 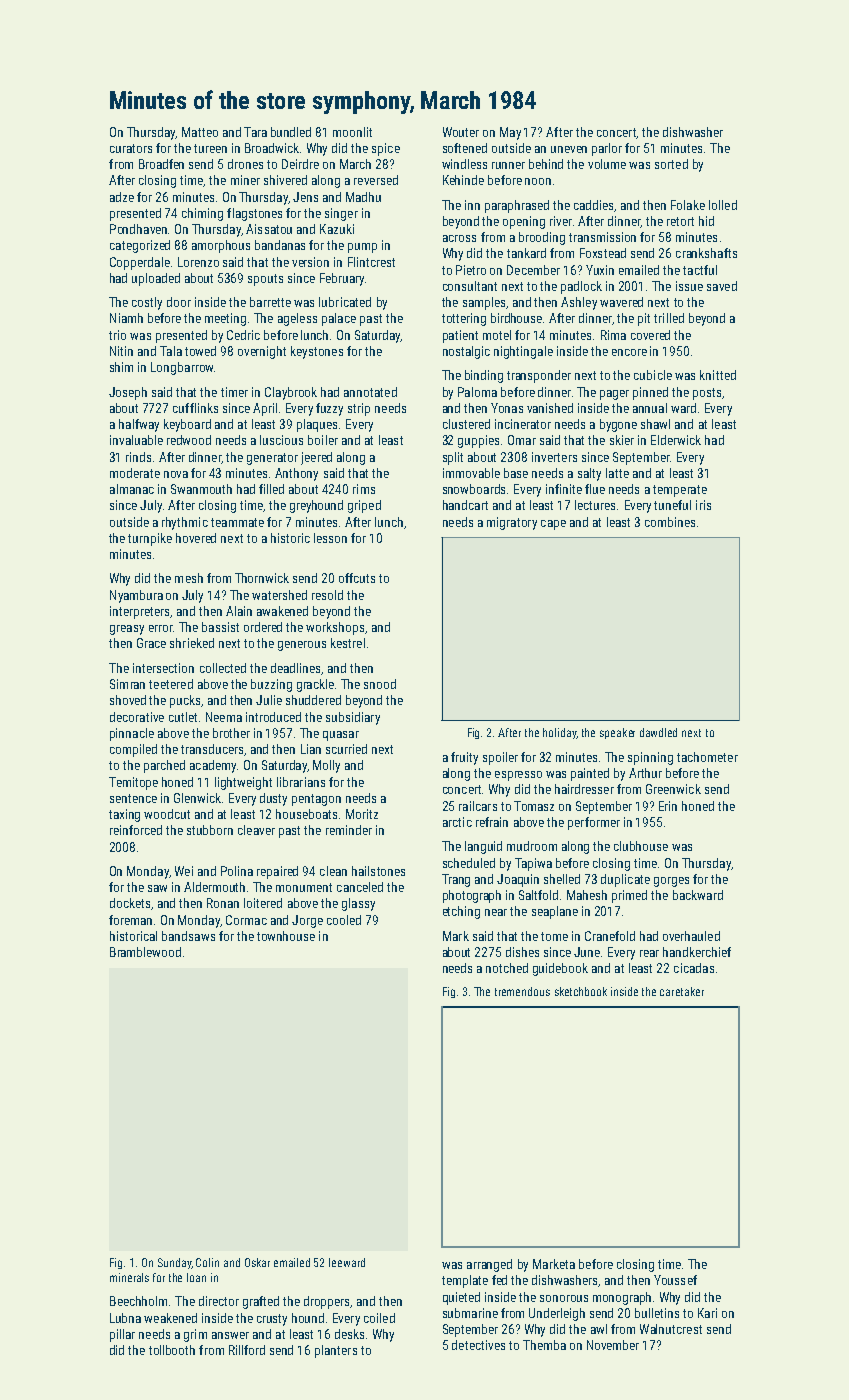 What do you see at coordinates (256, 830) in the image?
I see `cleaver` at bounding box center [256, 830].
